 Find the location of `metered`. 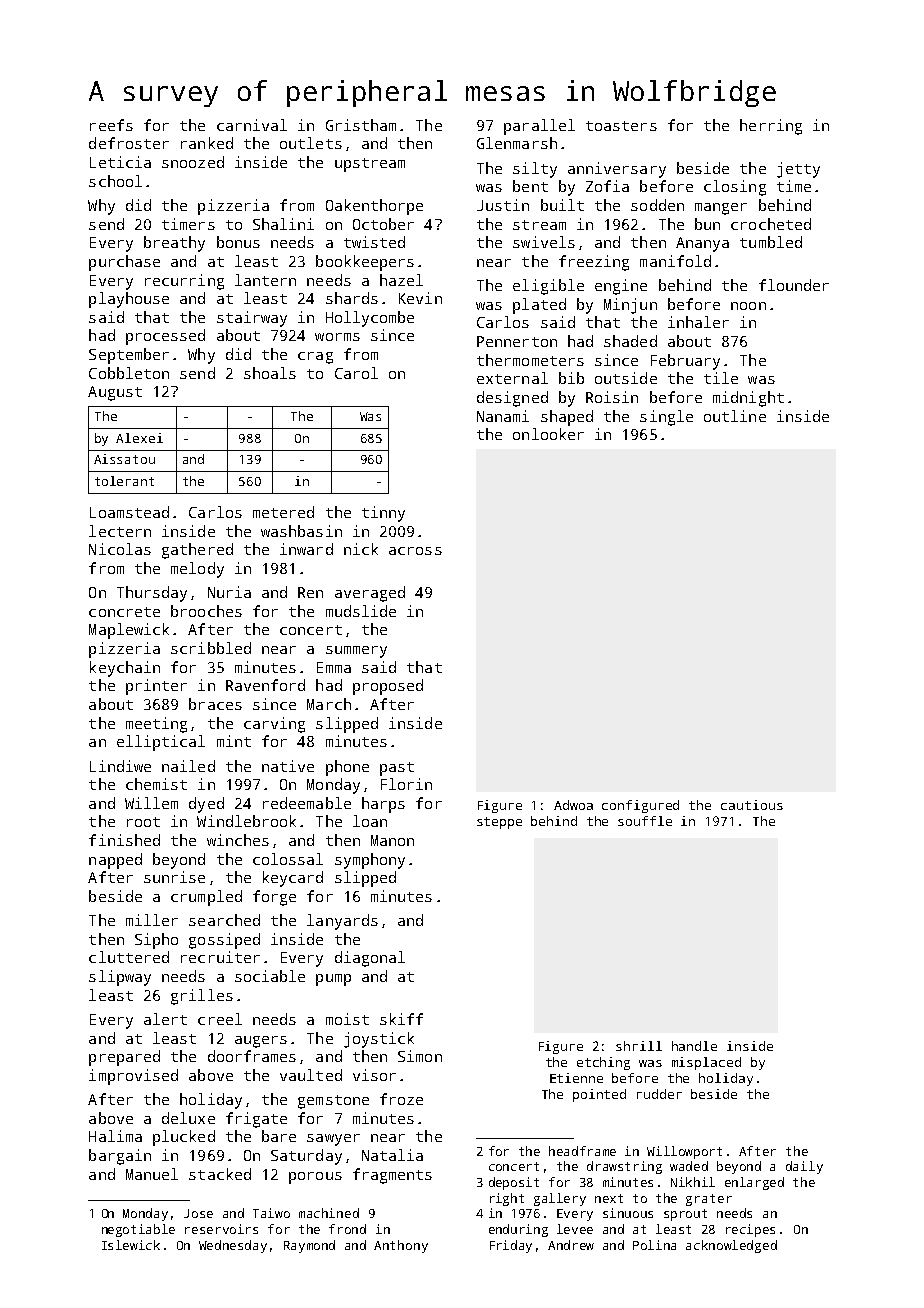

metered is located at coordinates (283, 512).
